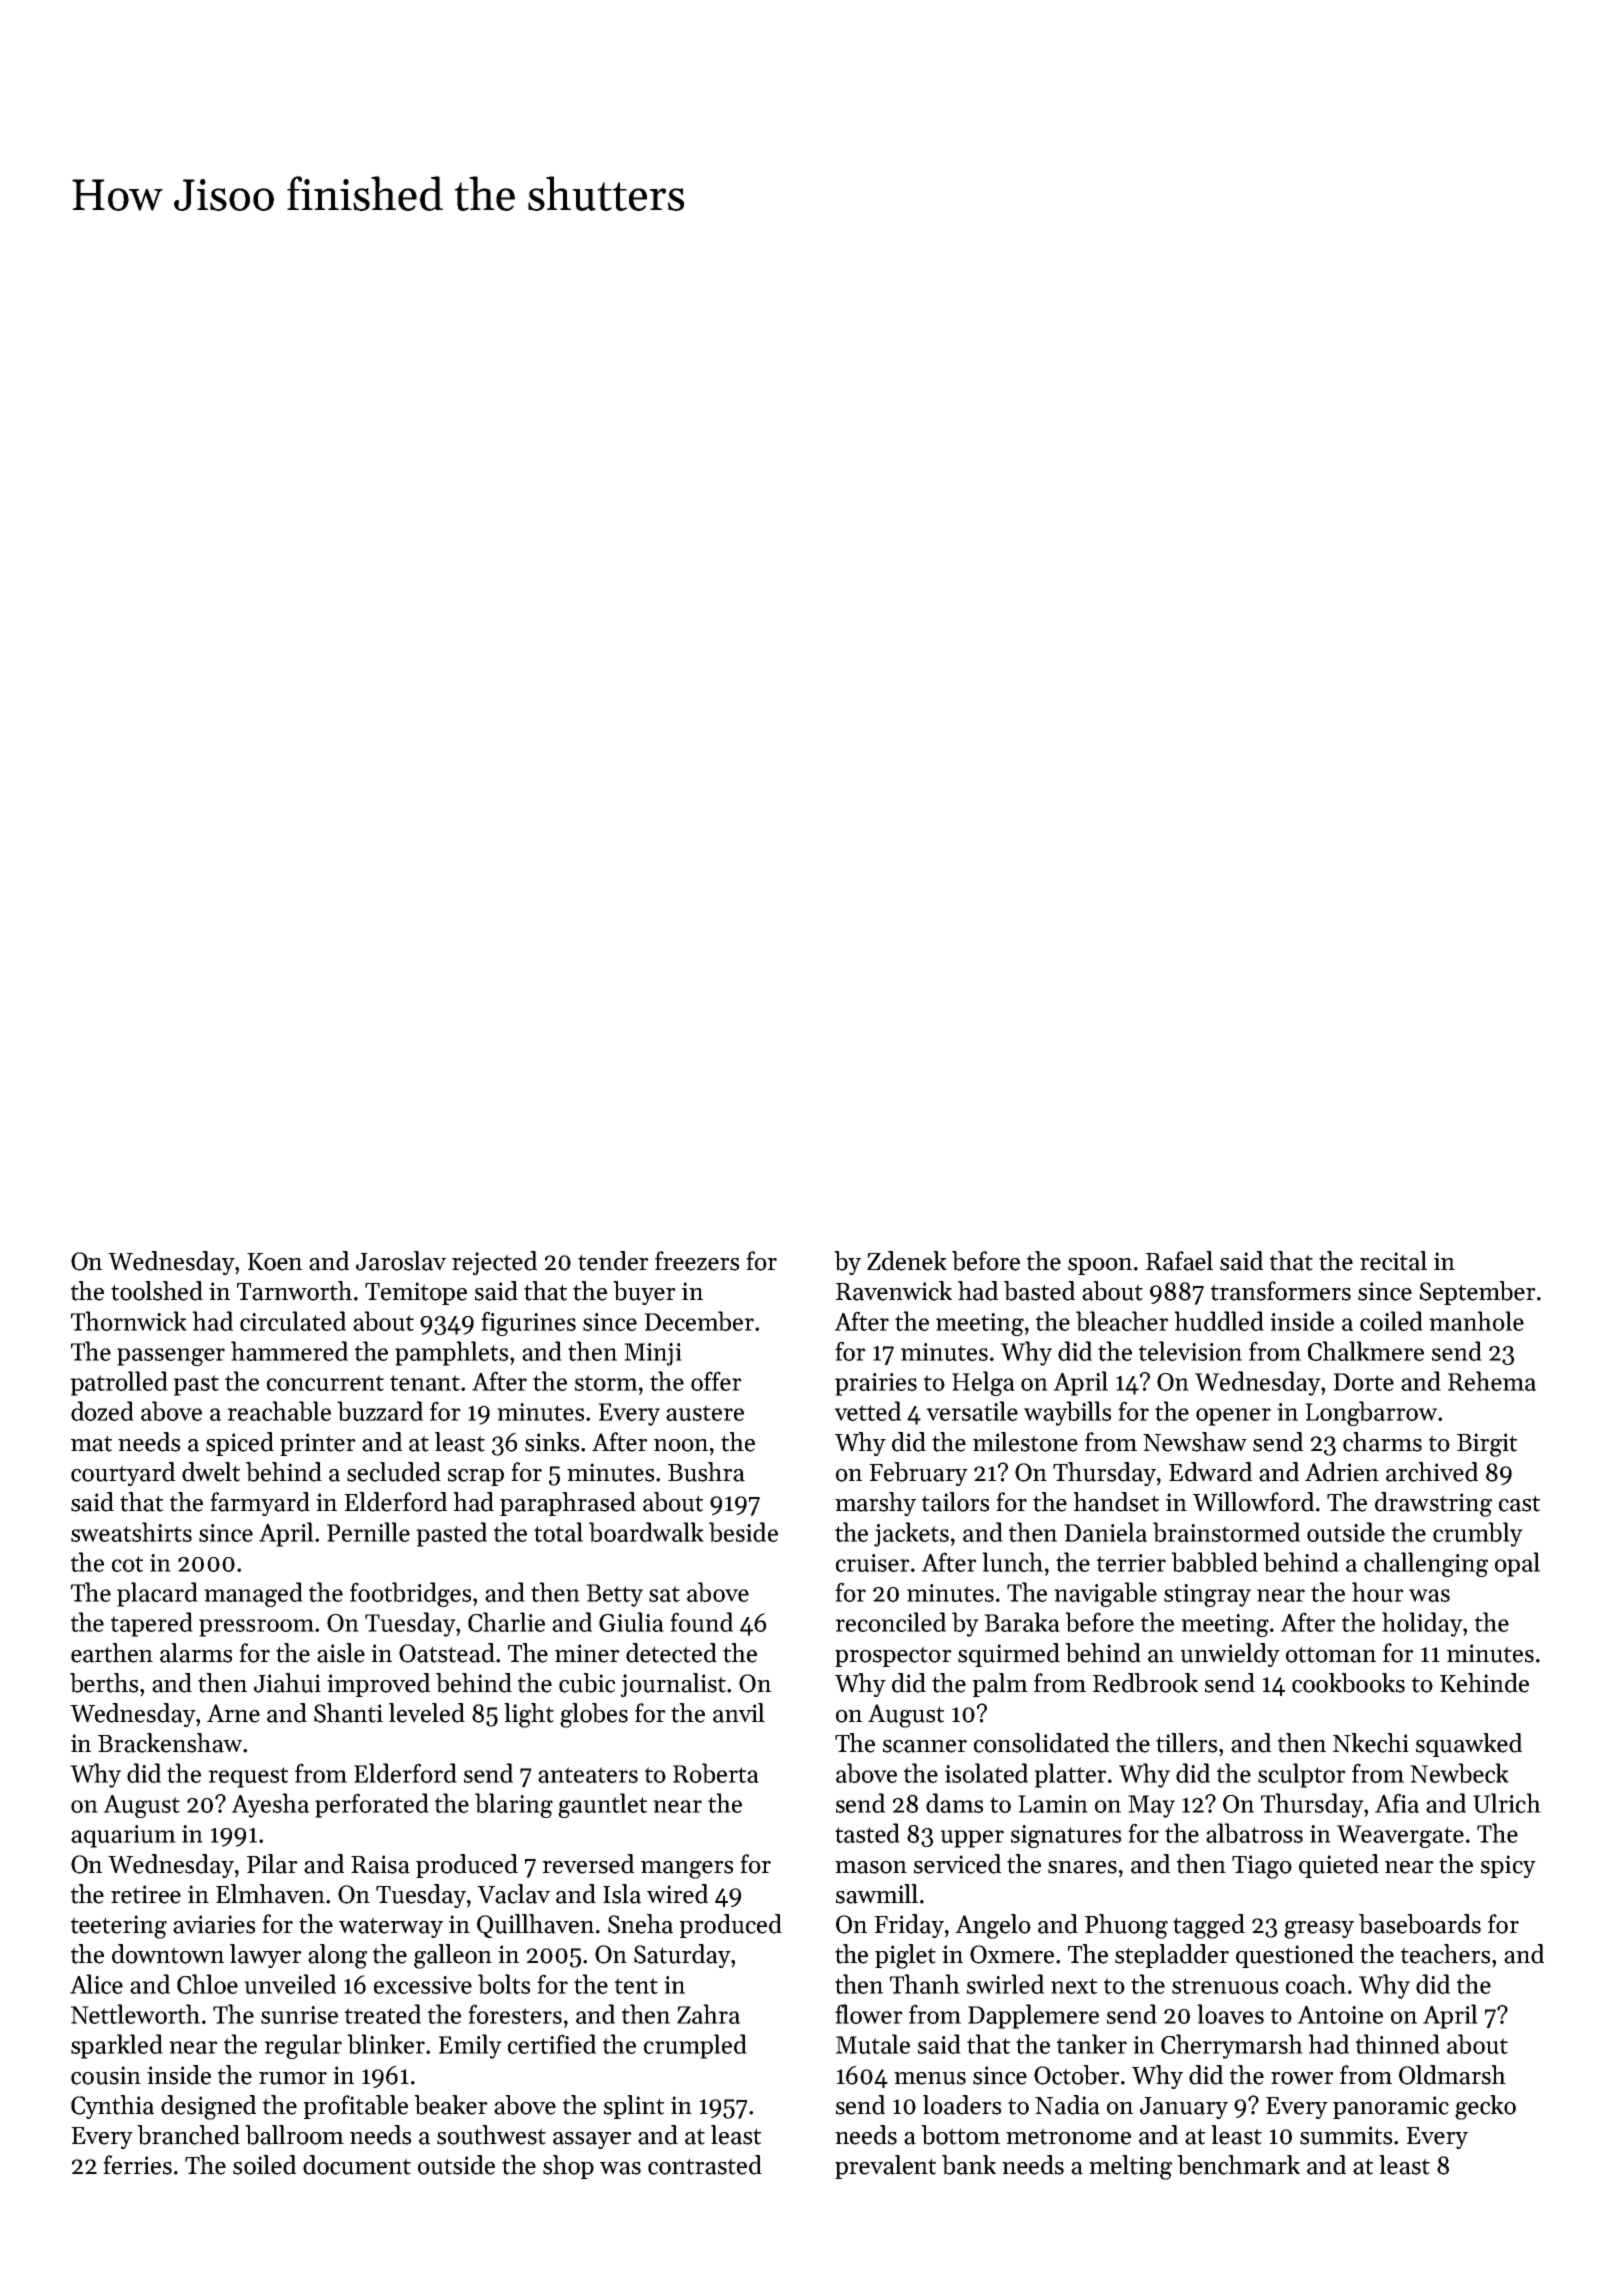 The image size is (1620, 2292). I want to click on cruiser, so click(873, 1563).
